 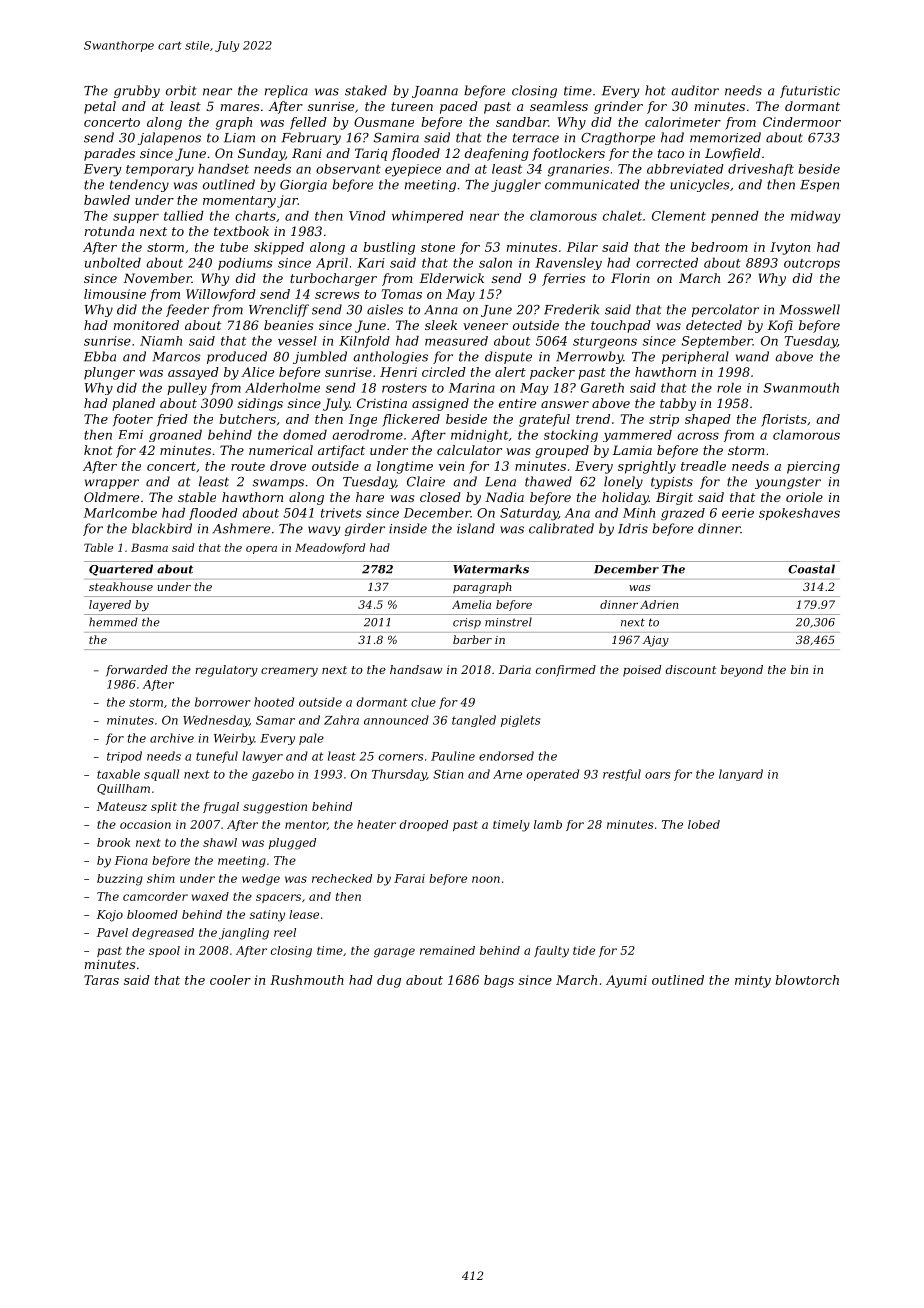 What do you see at coordinates (811, 569) in the document?
I see `Coastal` at bounding box center [811, 569].
